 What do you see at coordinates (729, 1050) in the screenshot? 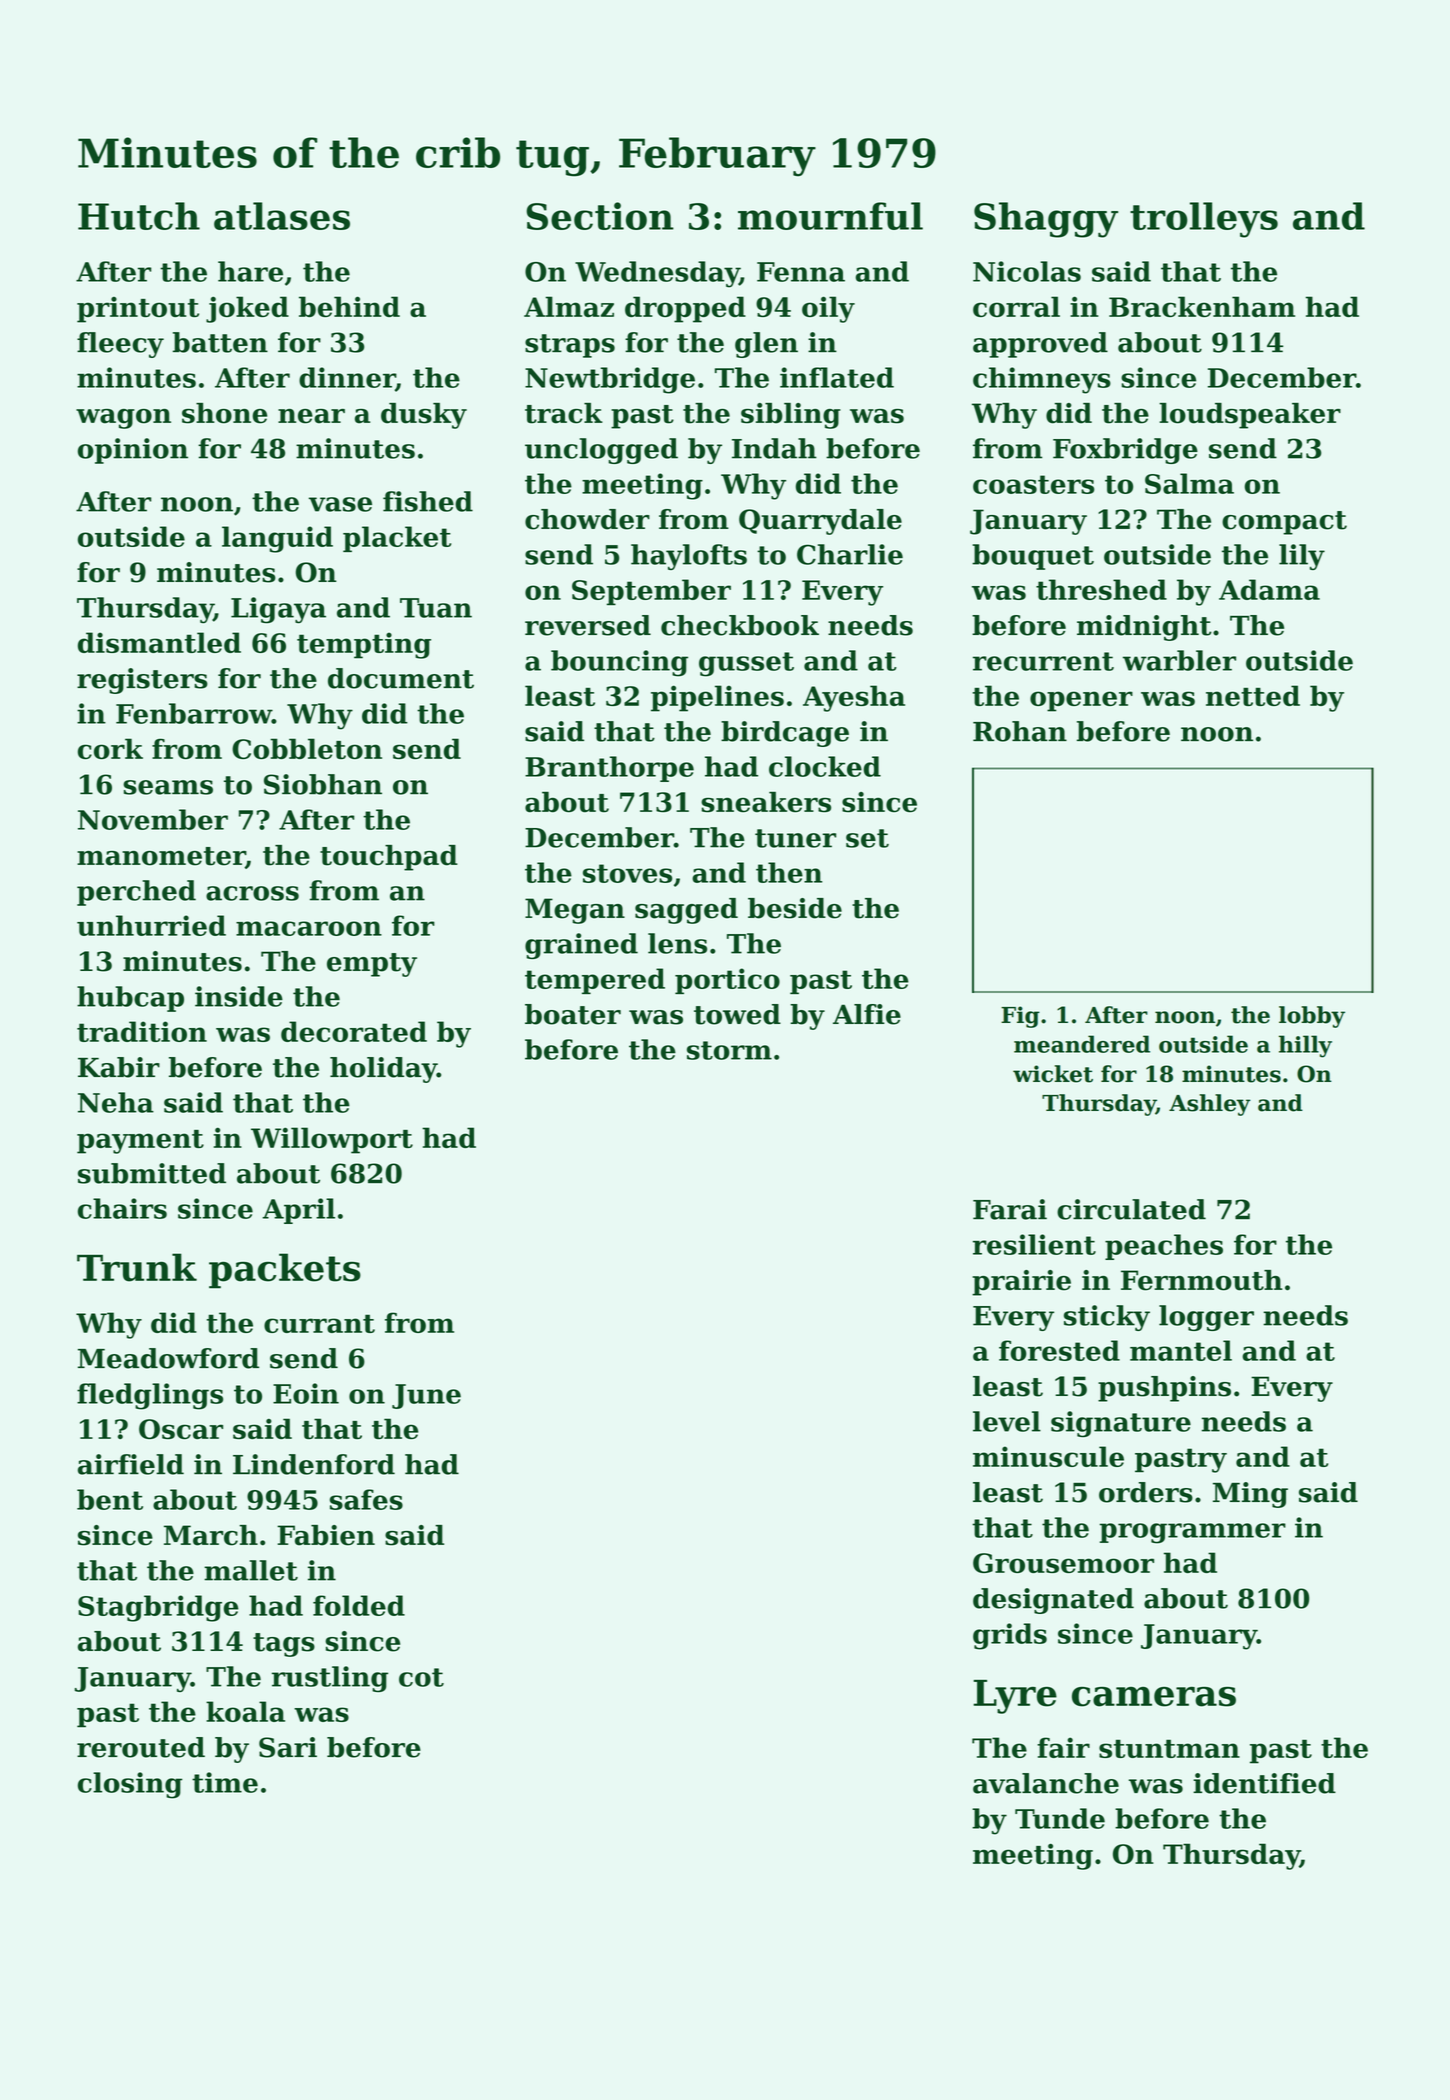
I see `storm` at bounding box center [729, 1050].
